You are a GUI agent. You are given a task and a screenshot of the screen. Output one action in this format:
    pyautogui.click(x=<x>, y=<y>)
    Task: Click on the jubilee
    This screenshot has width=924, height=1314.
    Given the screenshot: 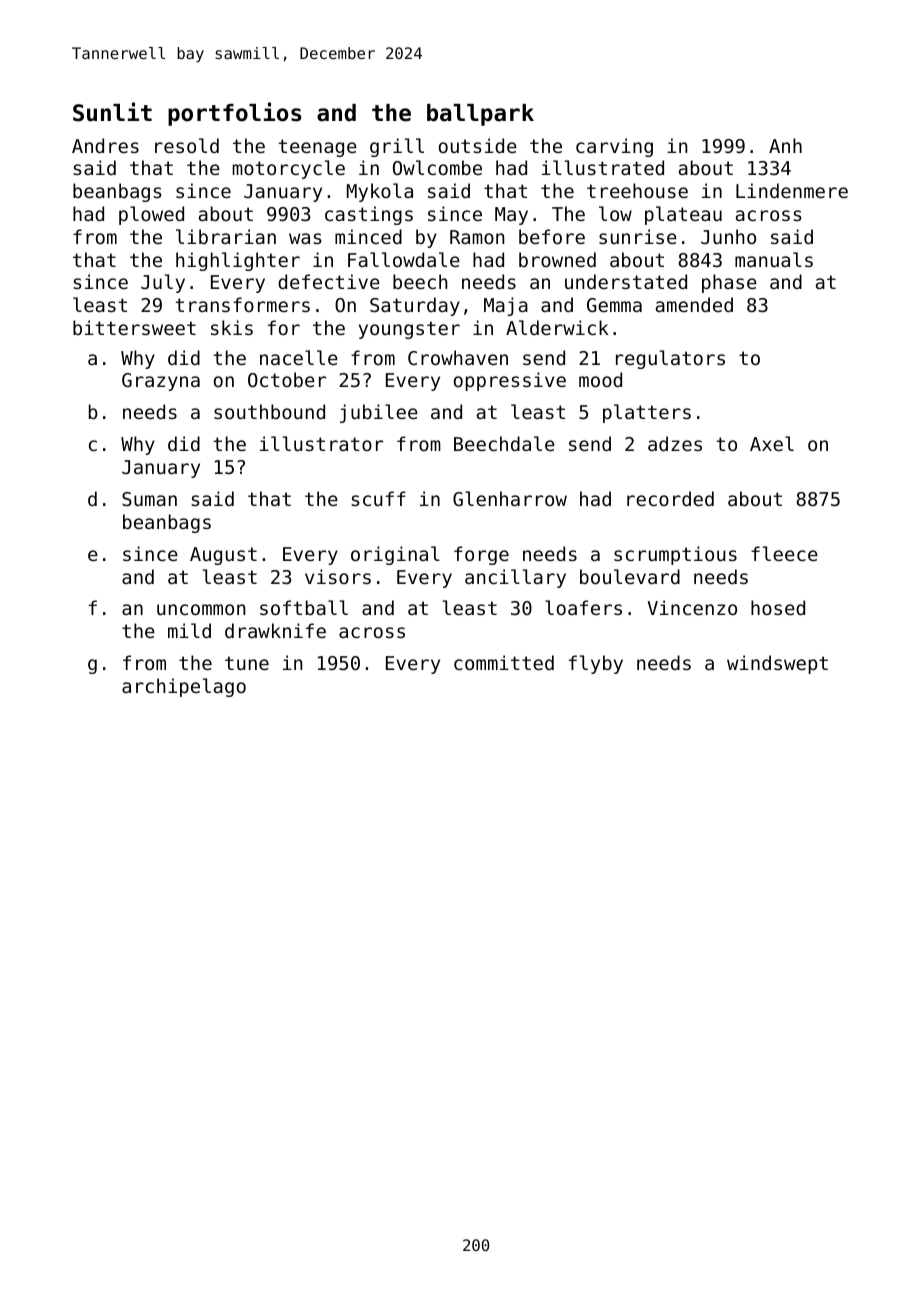 What is the action you would take?
    pyautogui.click(x=379, y=413)
